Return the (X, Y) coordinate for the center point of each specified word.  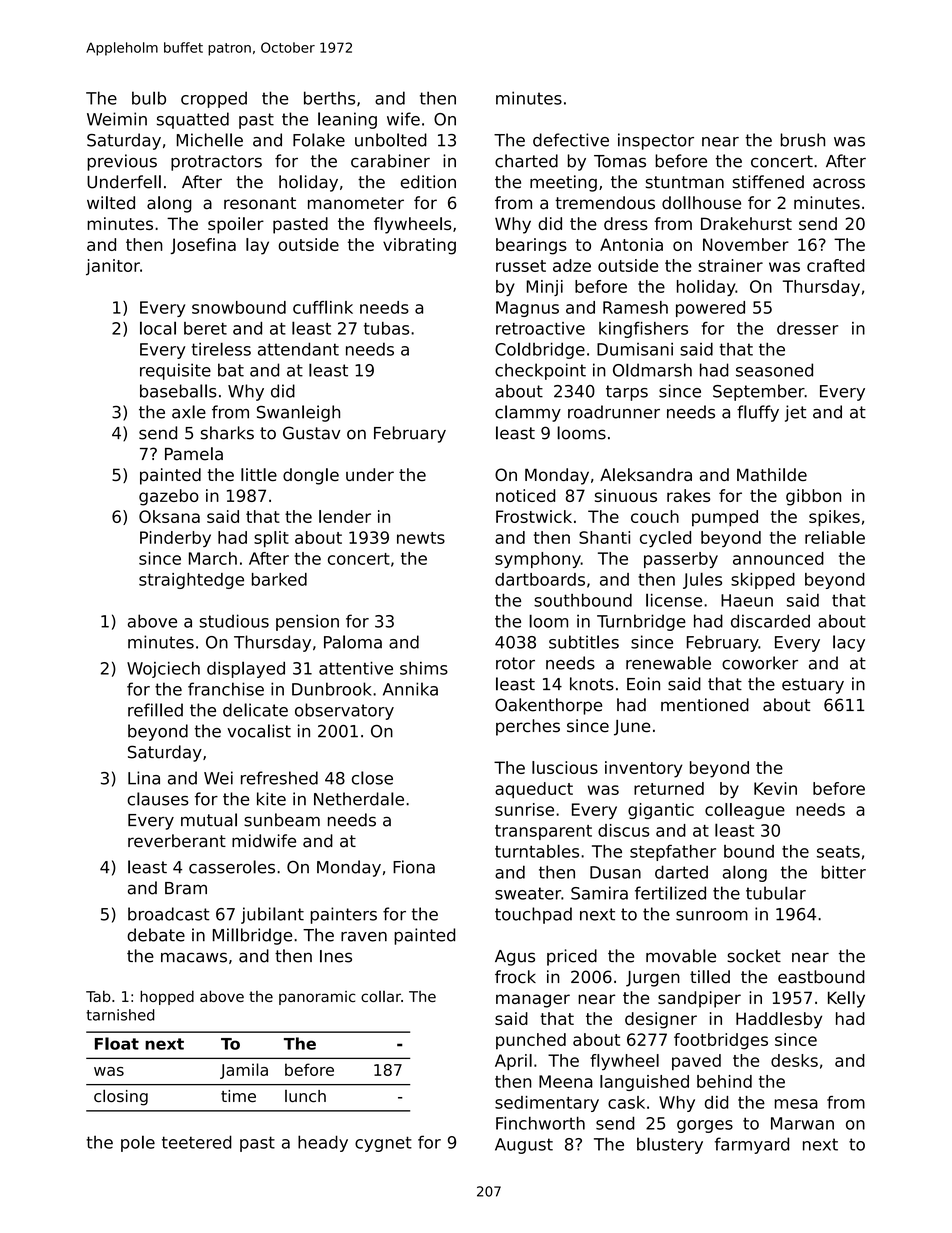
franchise (226, 689)
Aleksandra (646, 474)
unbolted (391, 140)
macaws (194, 957)
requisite (175, 371)
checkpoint (540, 371)
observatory (344, 711)
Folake (319, 140)
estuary (813, 686)
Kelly (846, 999)
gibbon (813, 497)
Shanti (604, 537)
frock (515, 977)
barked (279, 579)
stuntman (685, 182)
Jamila (244, 1071)
